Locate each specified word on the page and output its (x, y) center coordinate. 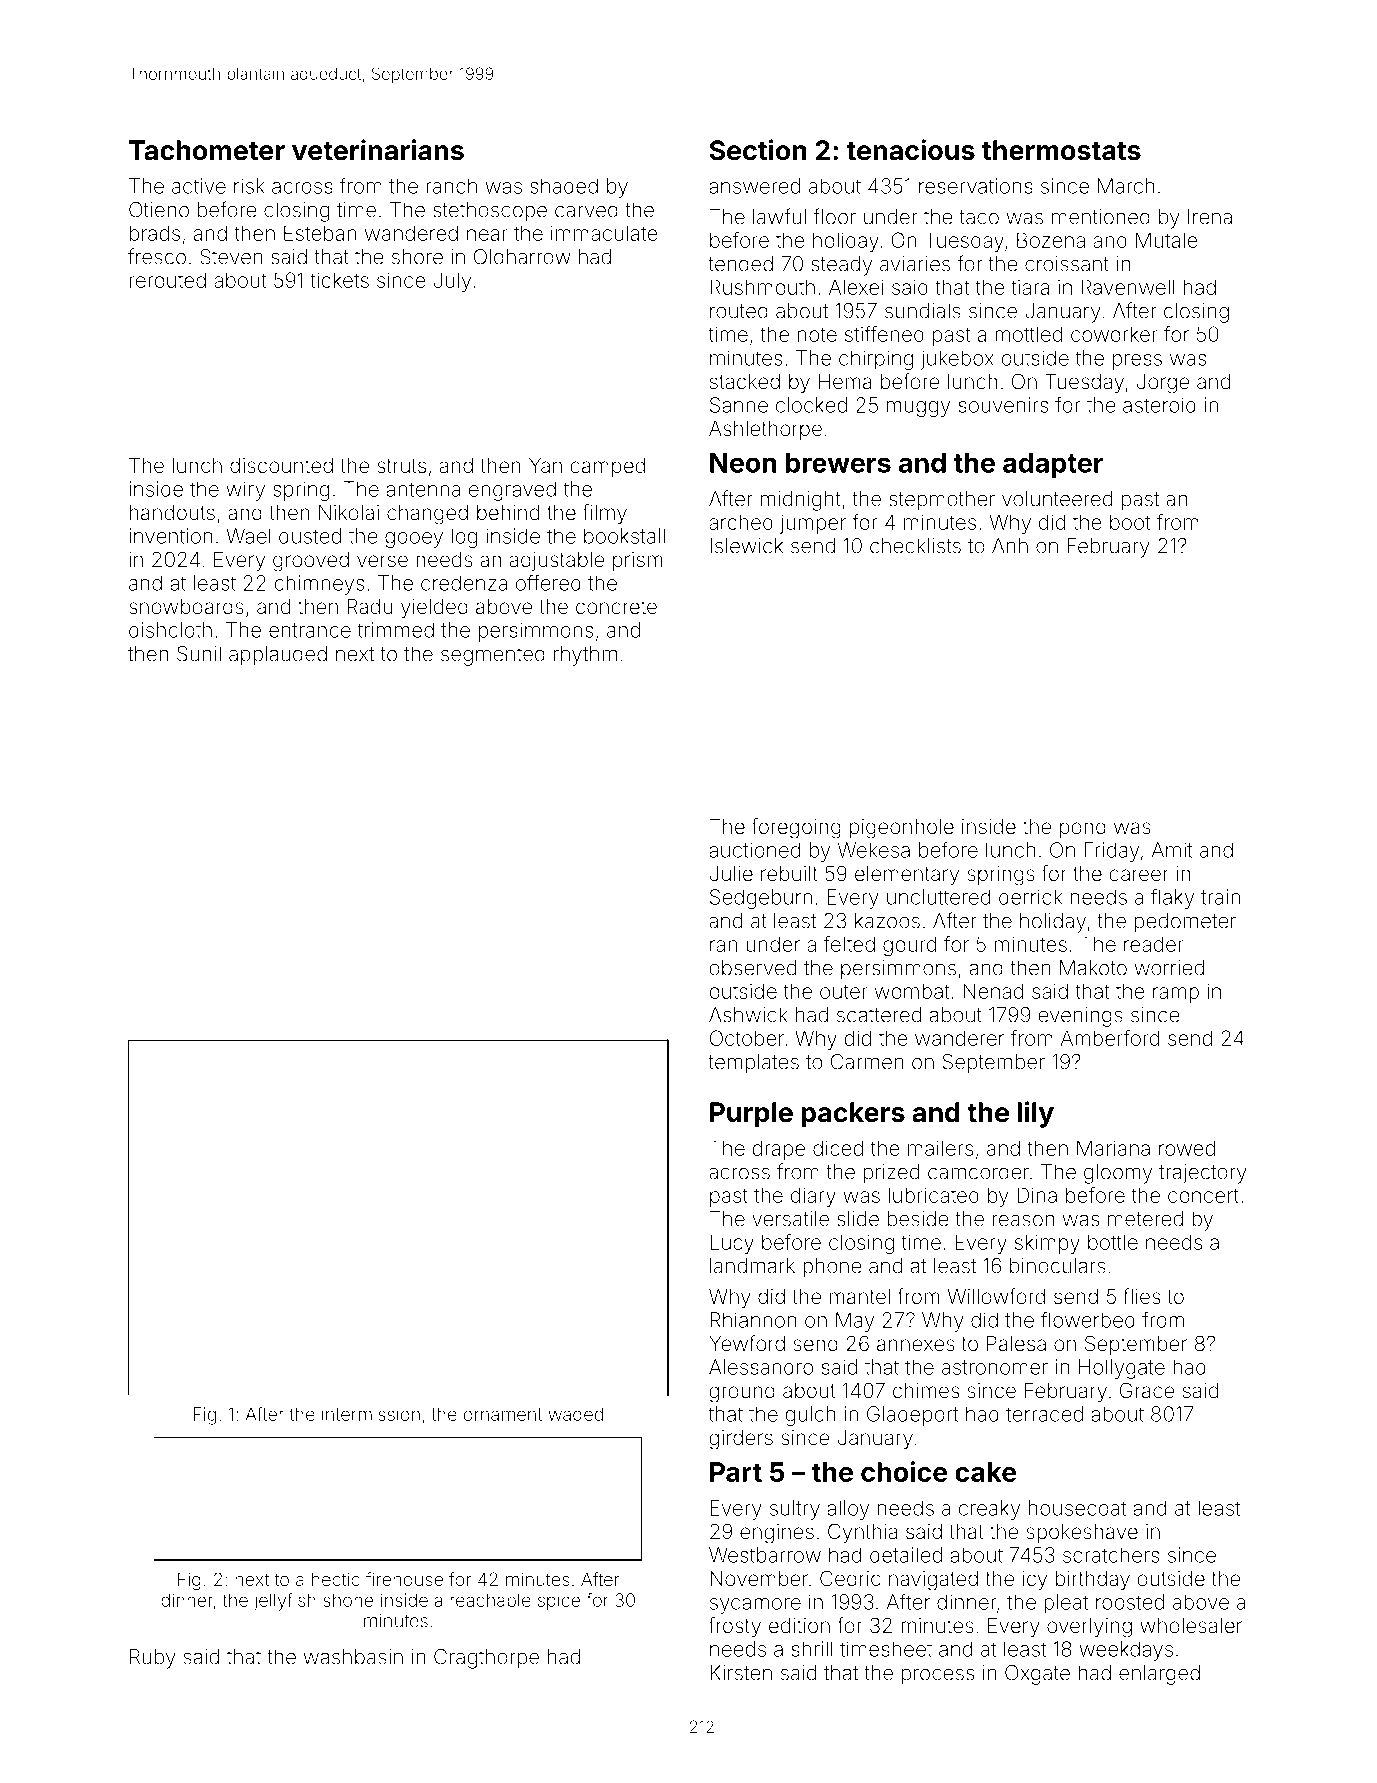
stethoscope (490, 212)
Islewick (746, 546)
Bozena (1051, 240)
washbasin (353, 1657)
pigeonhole (902, 829)
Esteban (320, 233)
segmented (493, 656)
